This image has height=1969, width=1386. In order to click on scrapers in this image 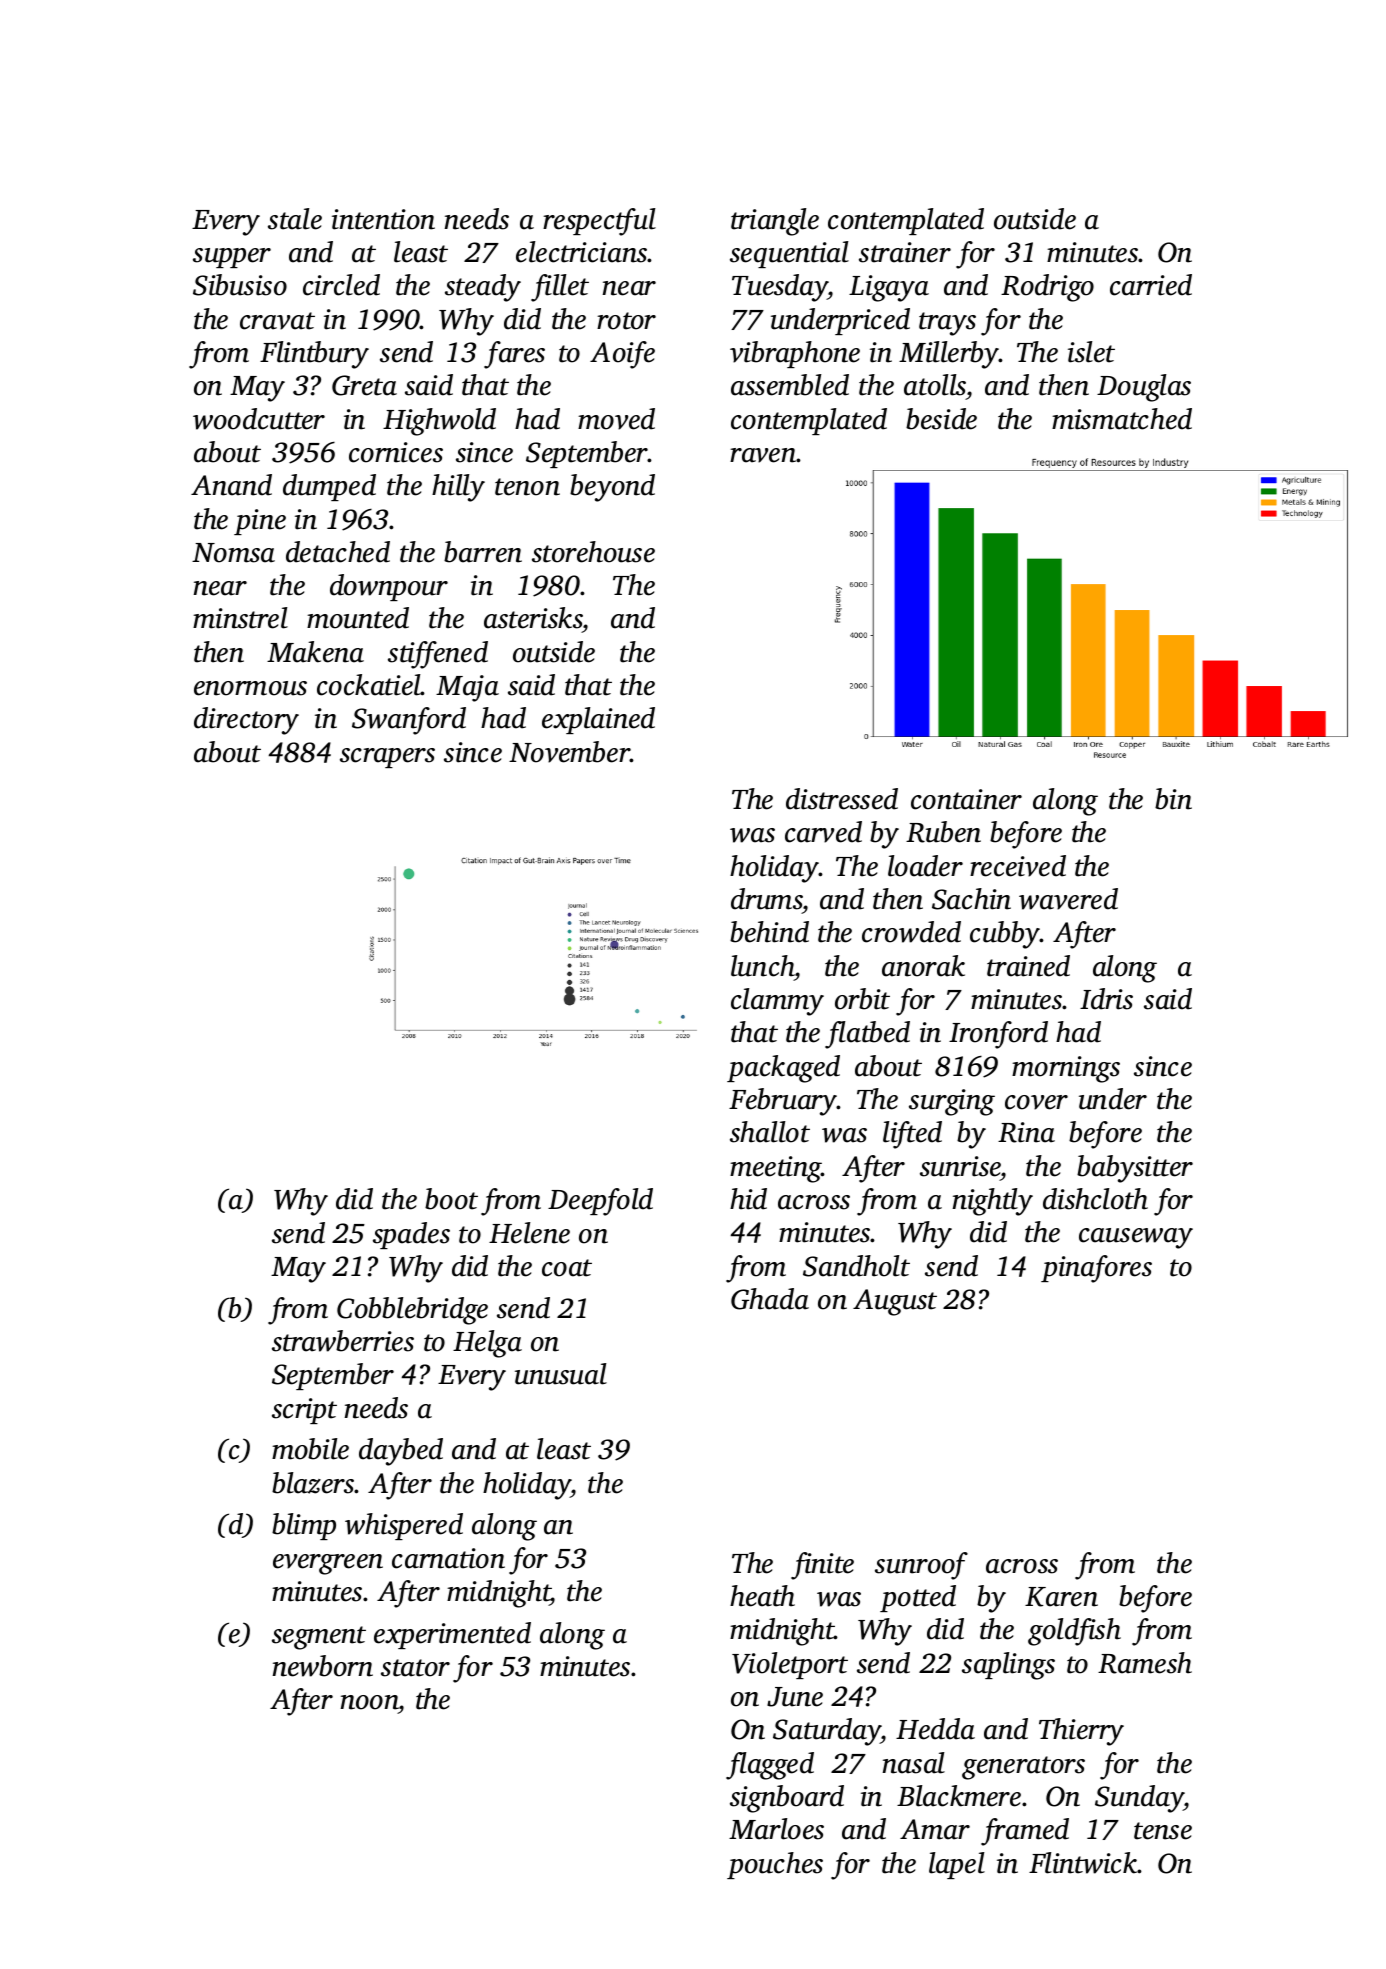, I will do `click(387, 758)`.
